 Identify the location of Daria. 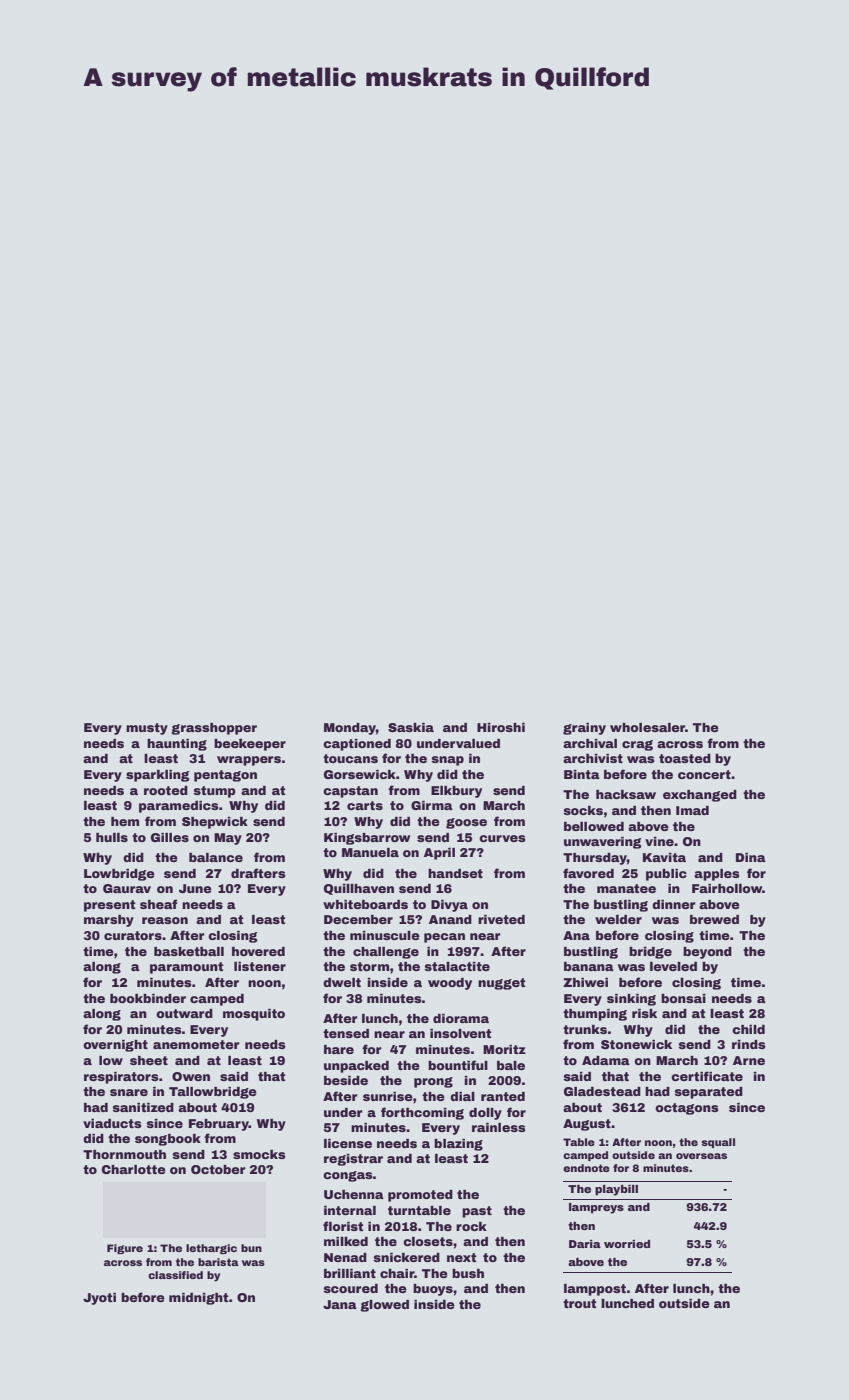
(585, 1244).
